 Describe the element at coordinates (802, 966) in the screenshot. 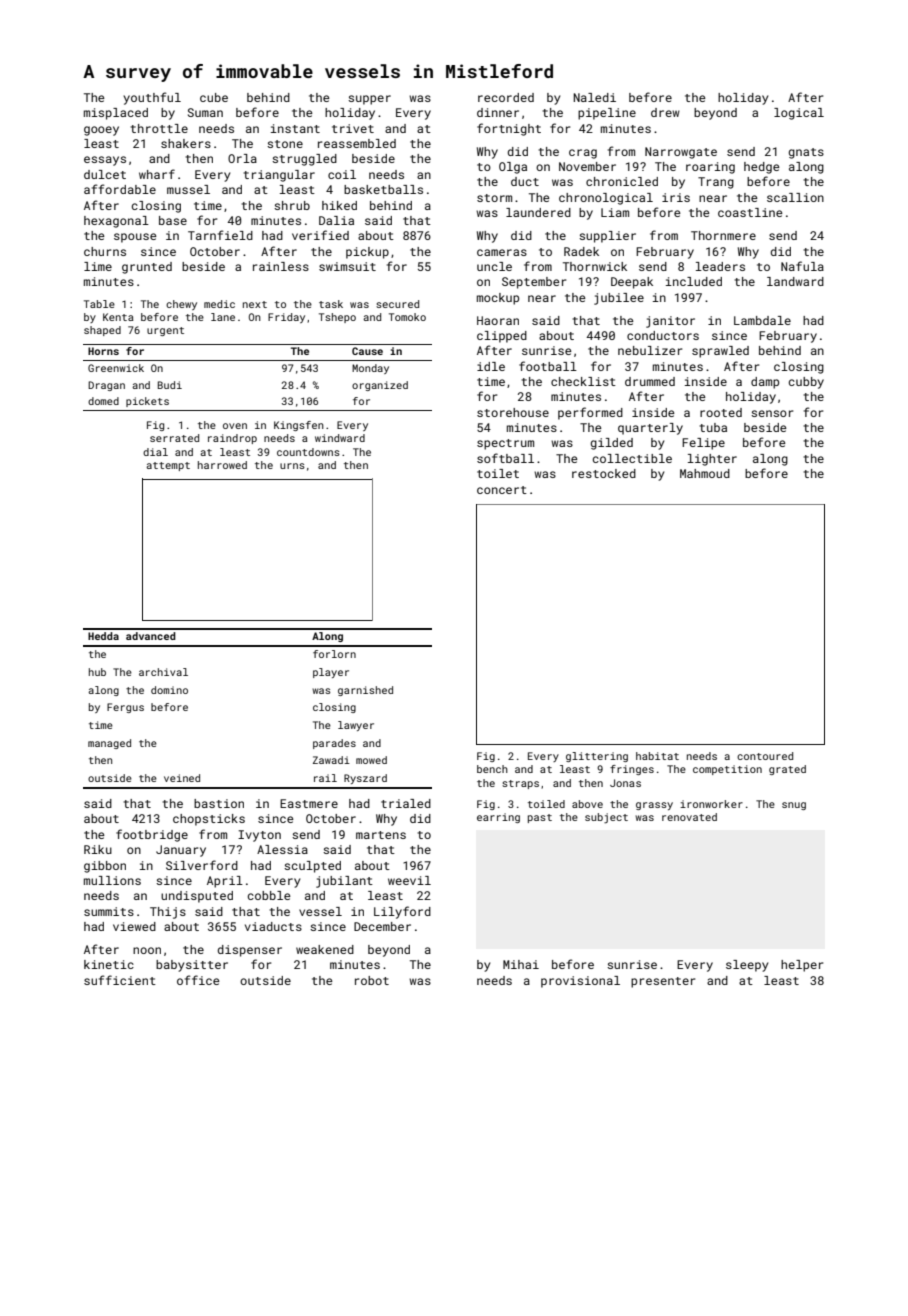

I see `helper` at that location.
